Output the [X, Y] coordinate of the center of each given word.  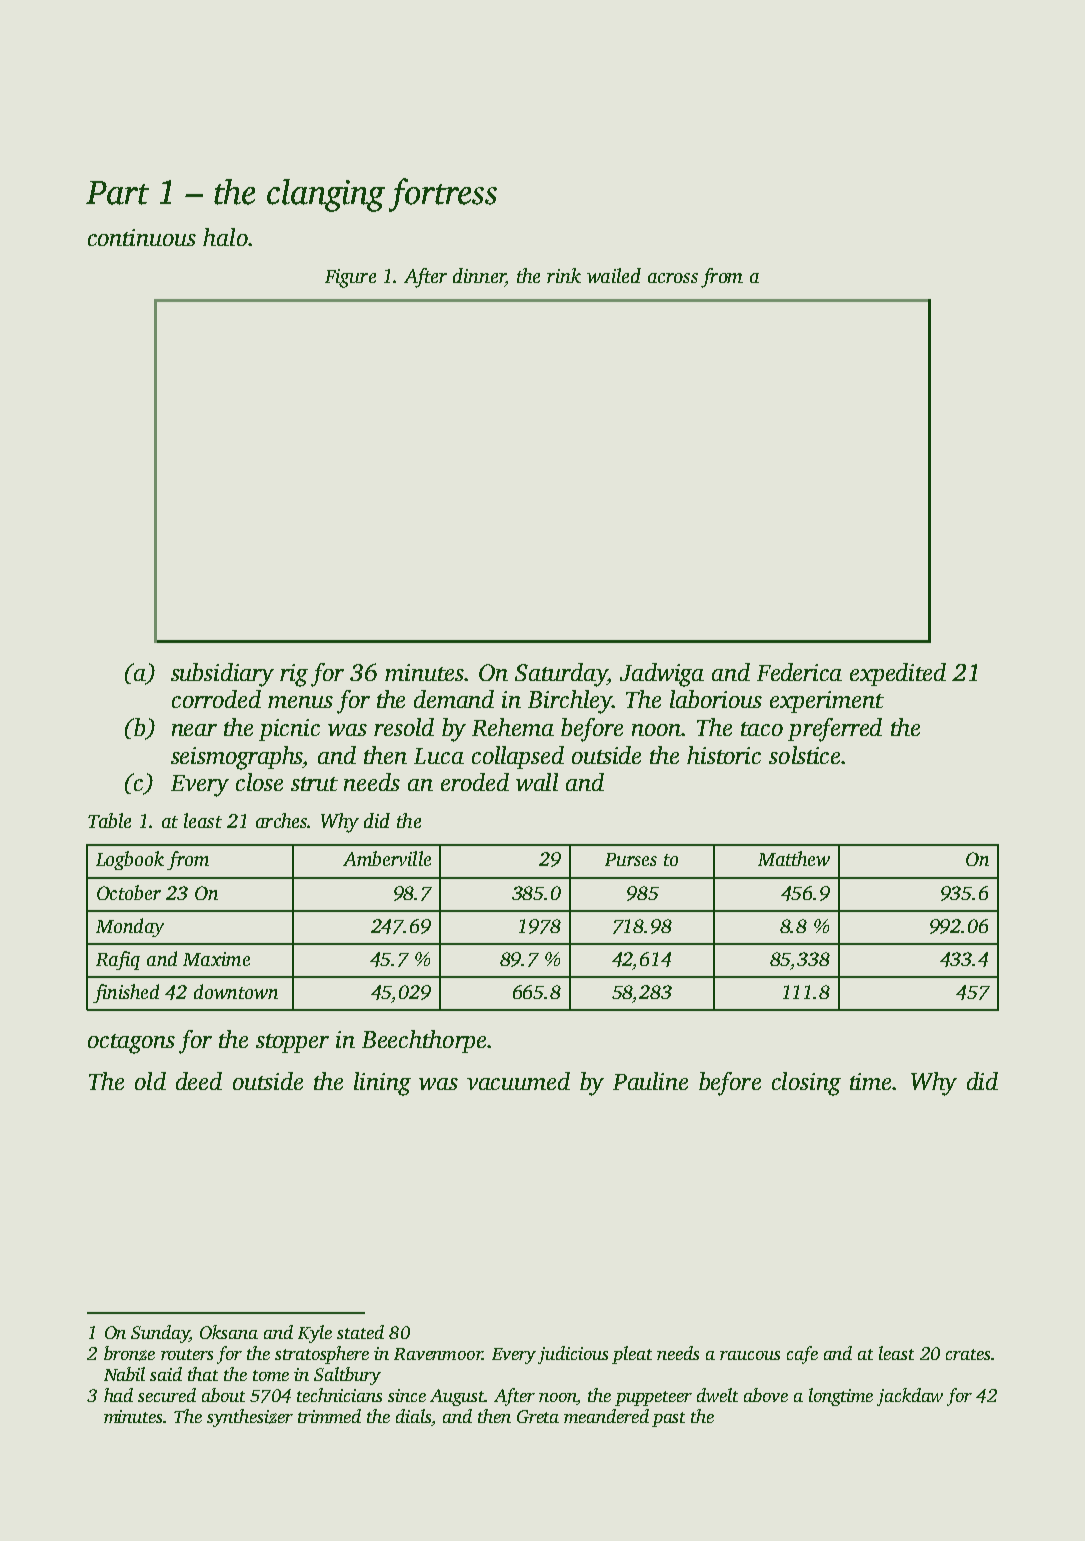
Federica [799, 672]
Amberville [387, 858]
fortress [443, 195]
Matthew [794, 858]
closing [806, 1084]
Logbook [130, 860]
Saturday [561, 675]
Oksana [229, 1332]
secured [167, 1395]
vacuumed [518, 1081]
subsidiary [222, 675]
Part [117, 193]
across [673, 278]
